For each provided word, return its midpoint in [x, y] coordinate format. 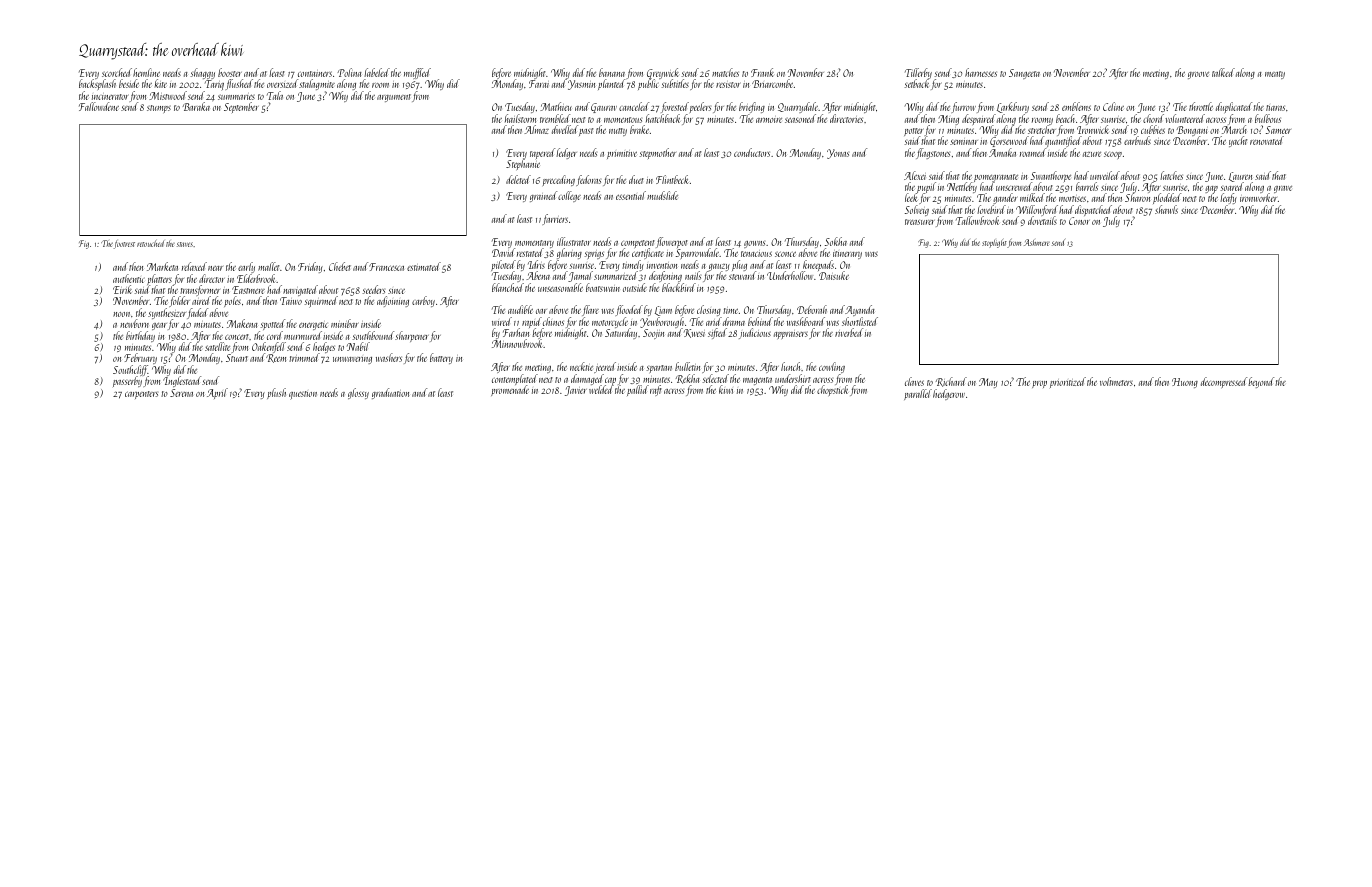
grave [1283, 189]
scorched [117, 72]
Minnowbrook [518, 344]
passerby [127, 382]
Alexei [915, 175]
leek [911, 198]
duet [636, 179]
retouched [150, 243]
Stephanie [523, 165]
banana [612, 72]
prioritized [1068, 382]
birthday [140, 336]
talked [1223, 72]
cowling [832, 367]
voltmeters [1116, 381]
